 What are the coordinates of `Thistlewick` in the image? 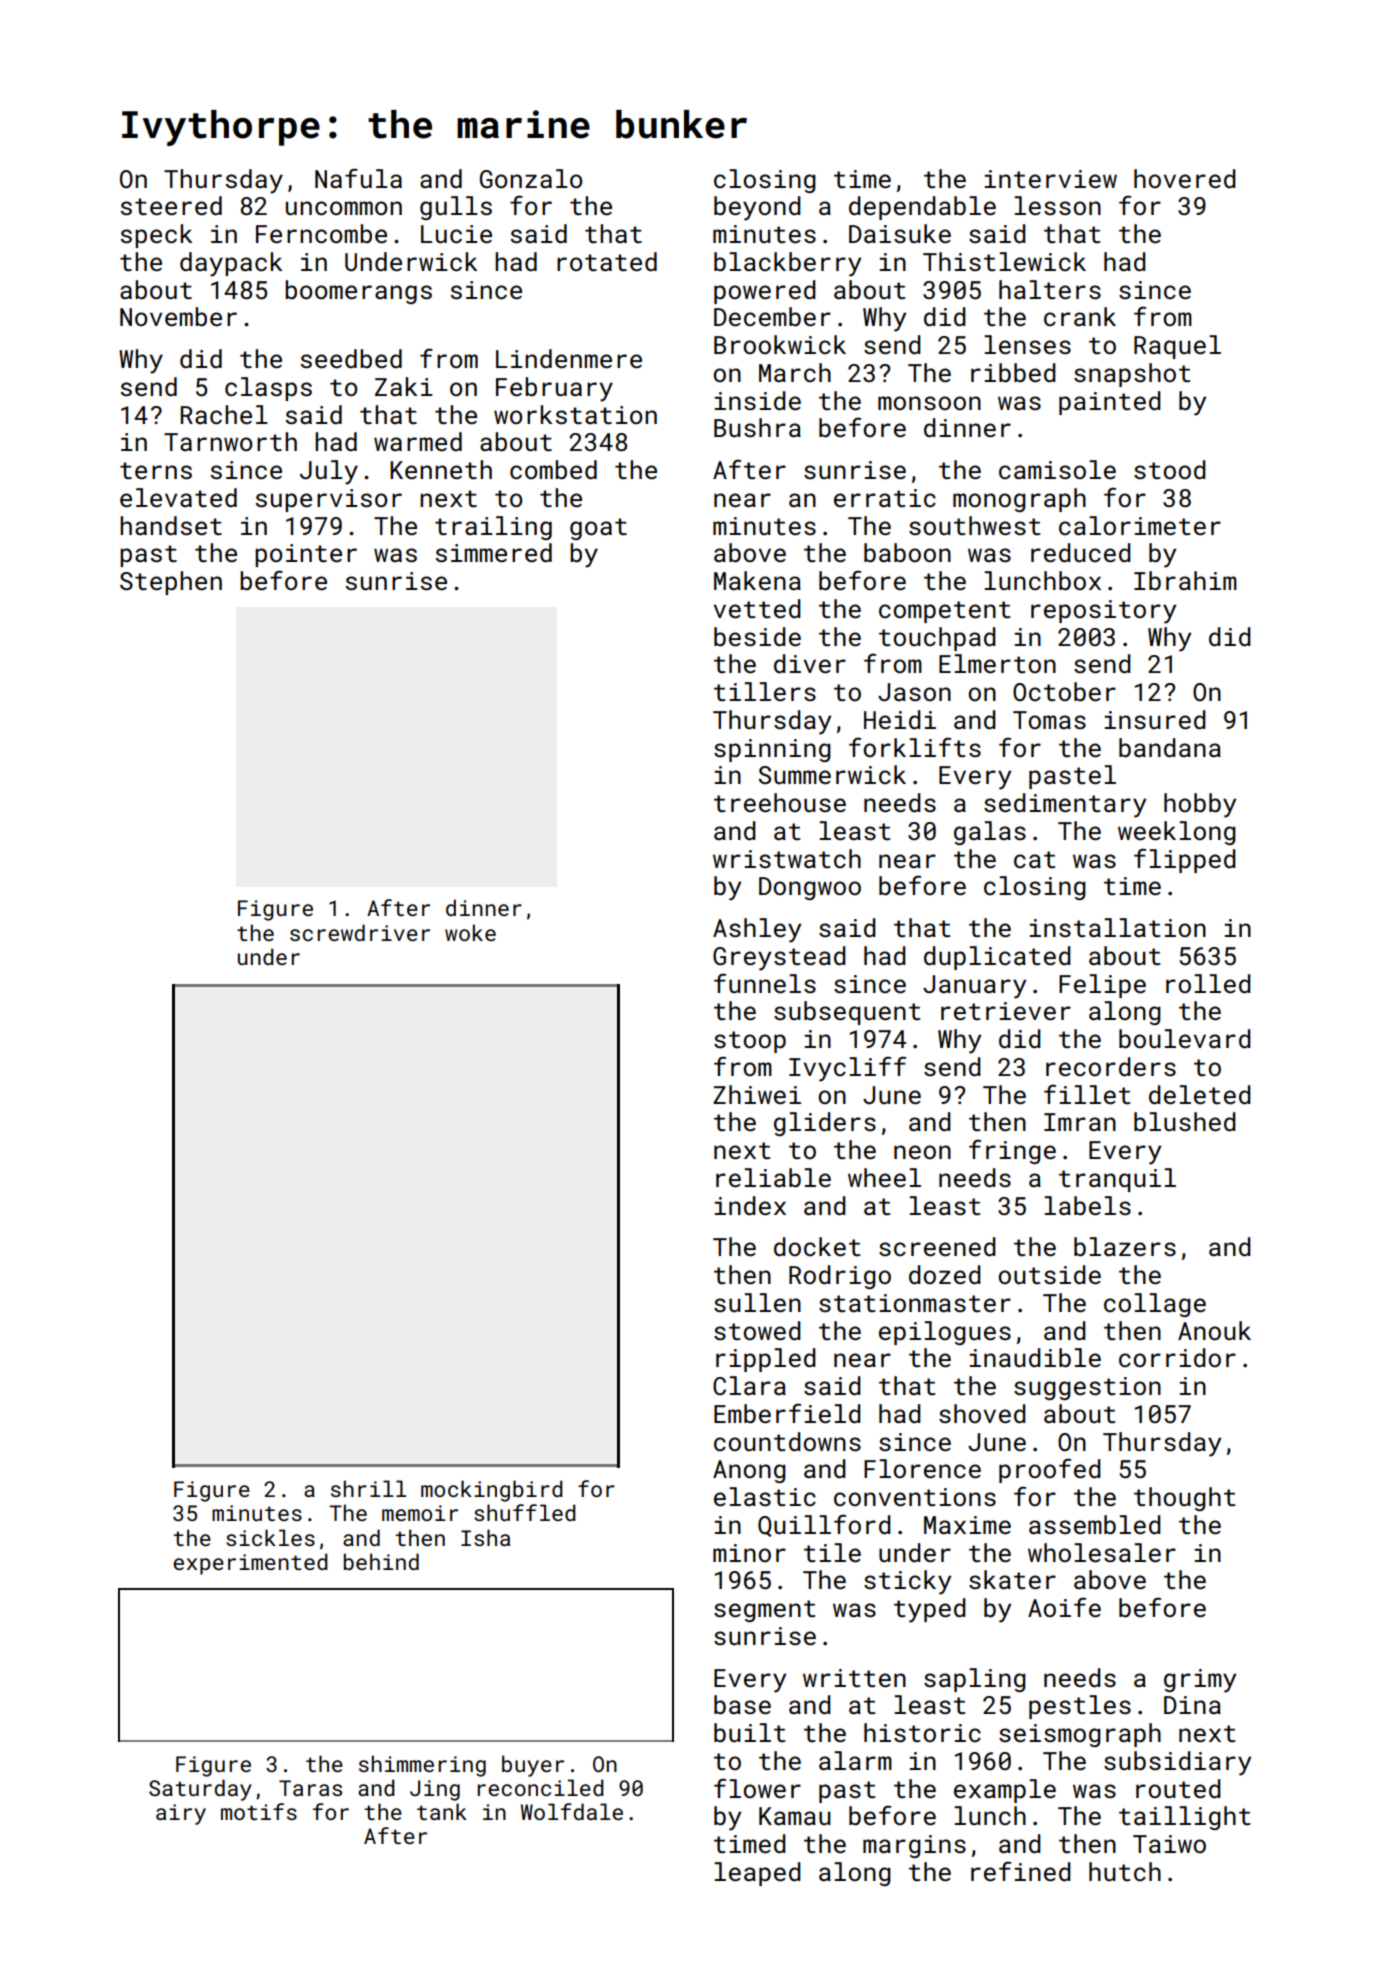 It's located at (1004, 262).
